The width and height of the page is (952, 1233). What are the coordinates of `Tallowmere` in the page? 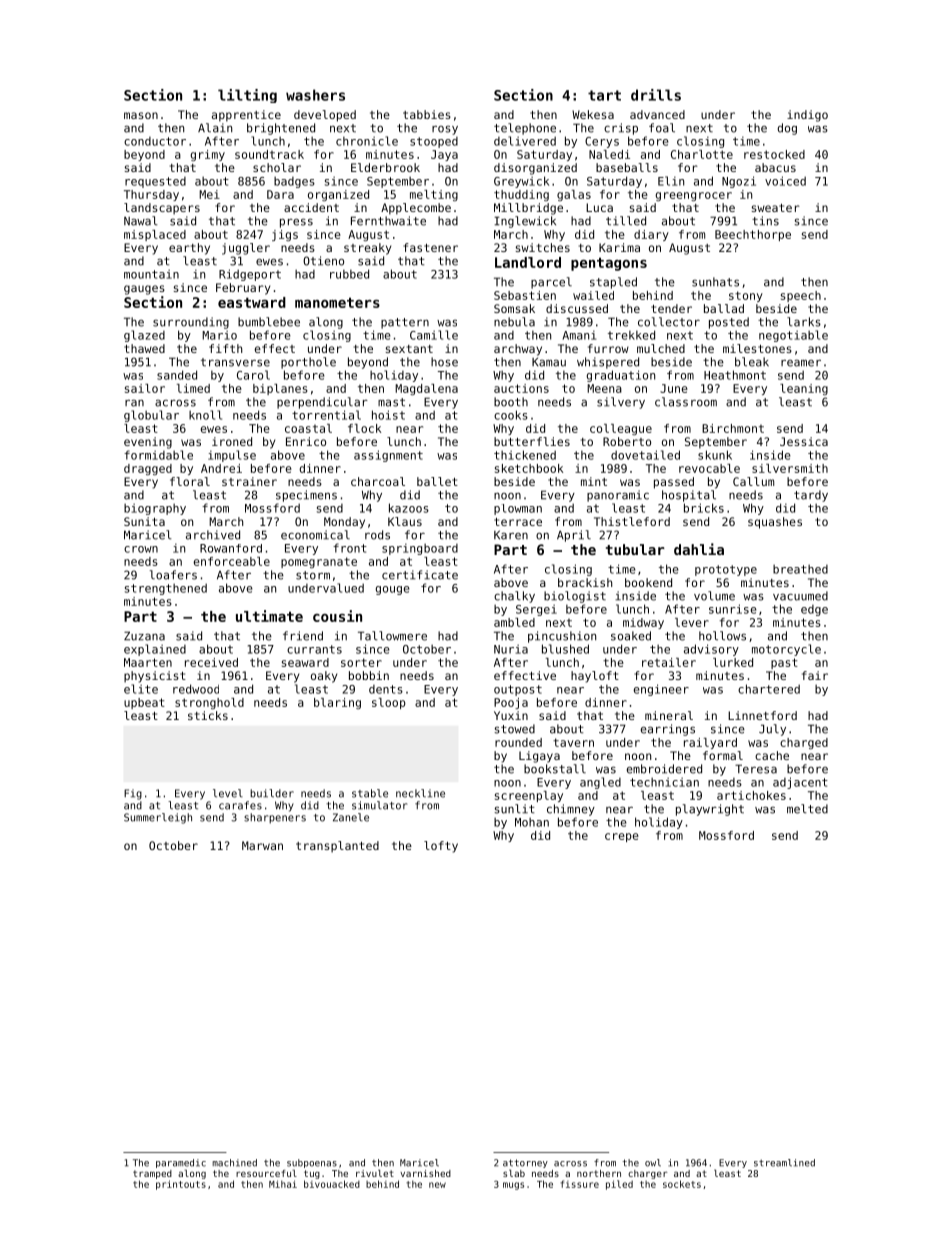 It's located at (392, 636).
